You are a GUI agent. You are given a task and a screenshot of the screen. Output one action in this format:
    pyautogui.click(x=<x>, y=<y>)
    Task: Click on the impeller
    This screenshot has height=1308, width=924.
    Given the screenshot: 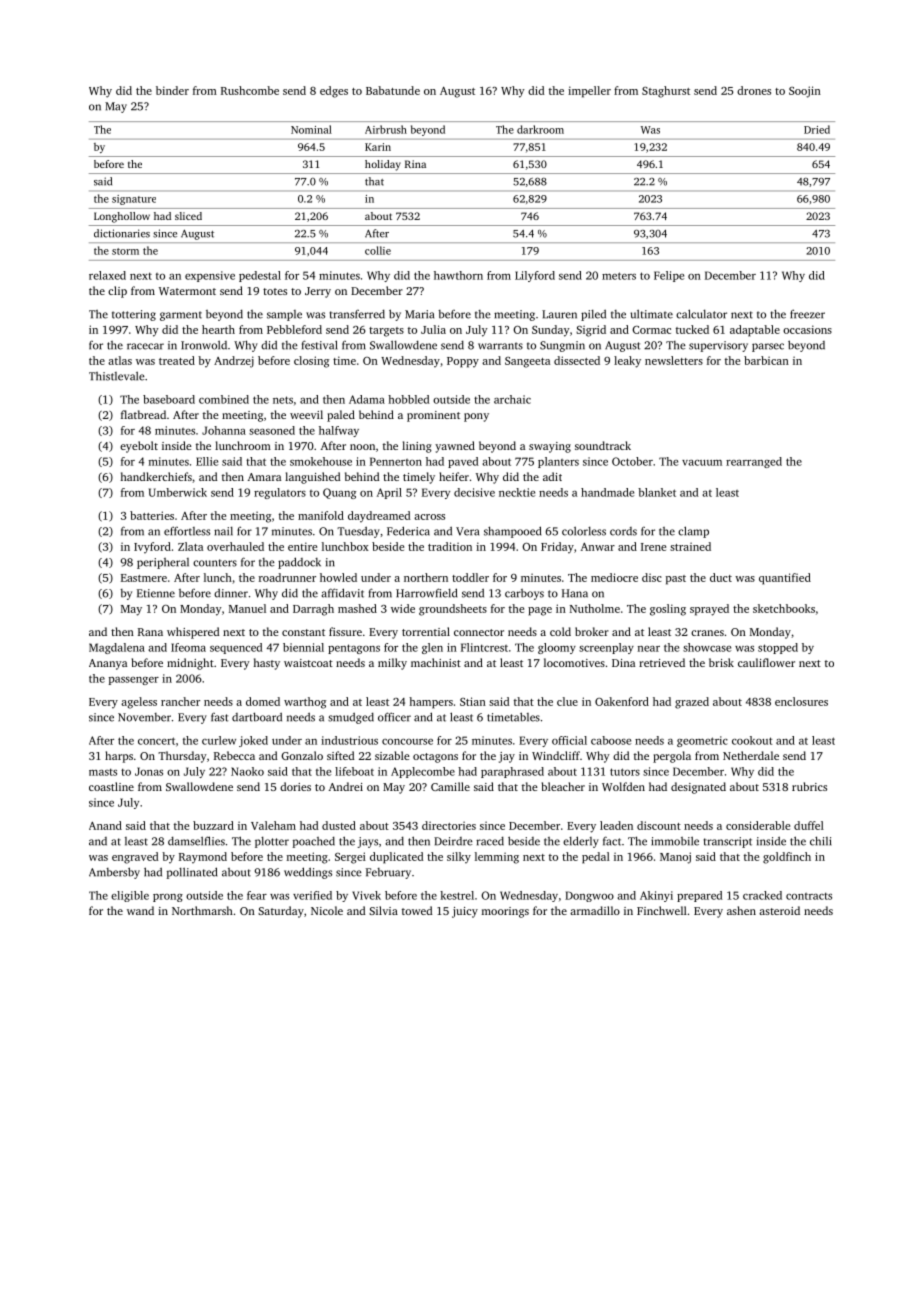 What is the action you would take?
    pyautogui.click(x=589, y=92)
